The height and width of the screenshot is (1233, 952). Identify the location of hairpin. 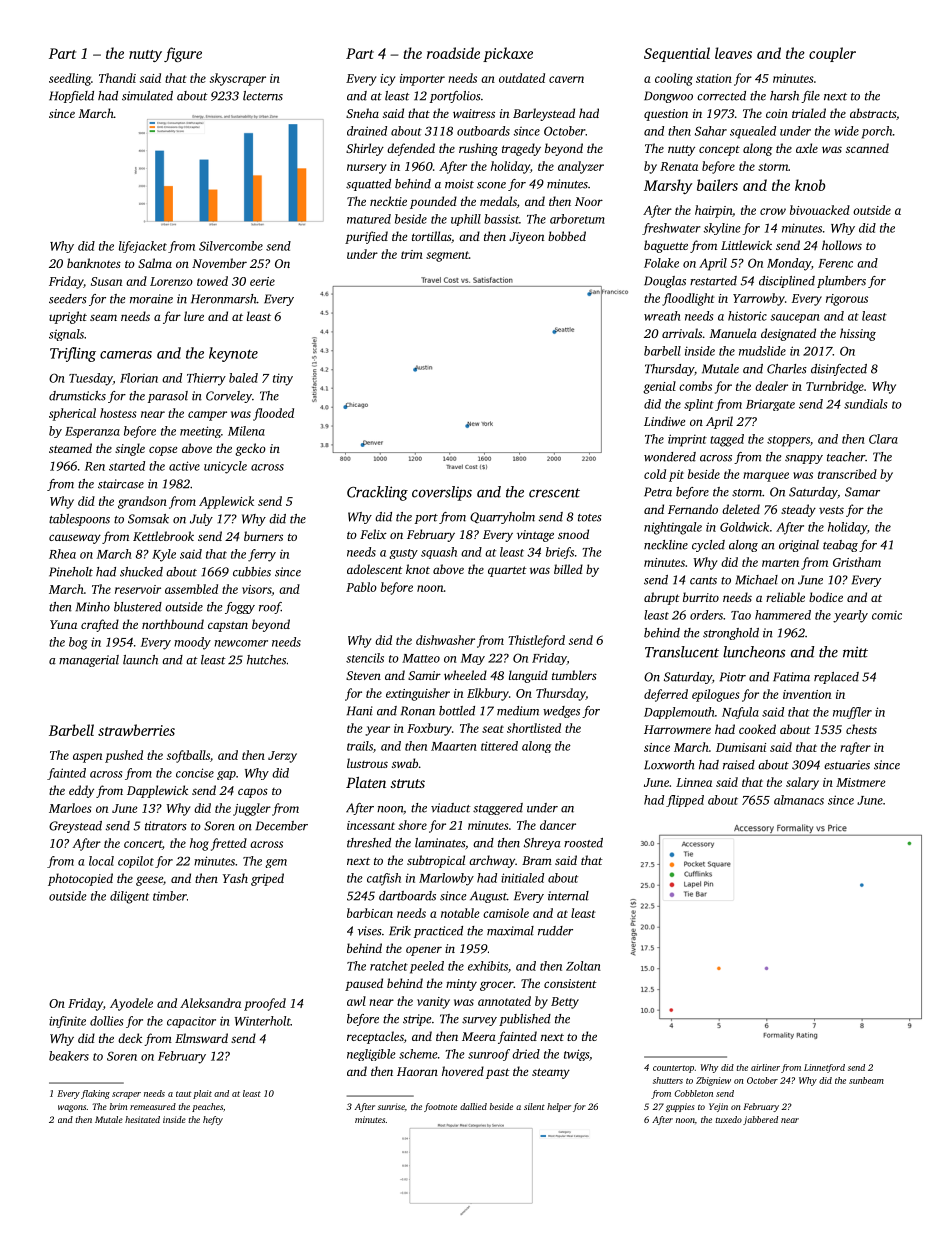
(713, 211).
